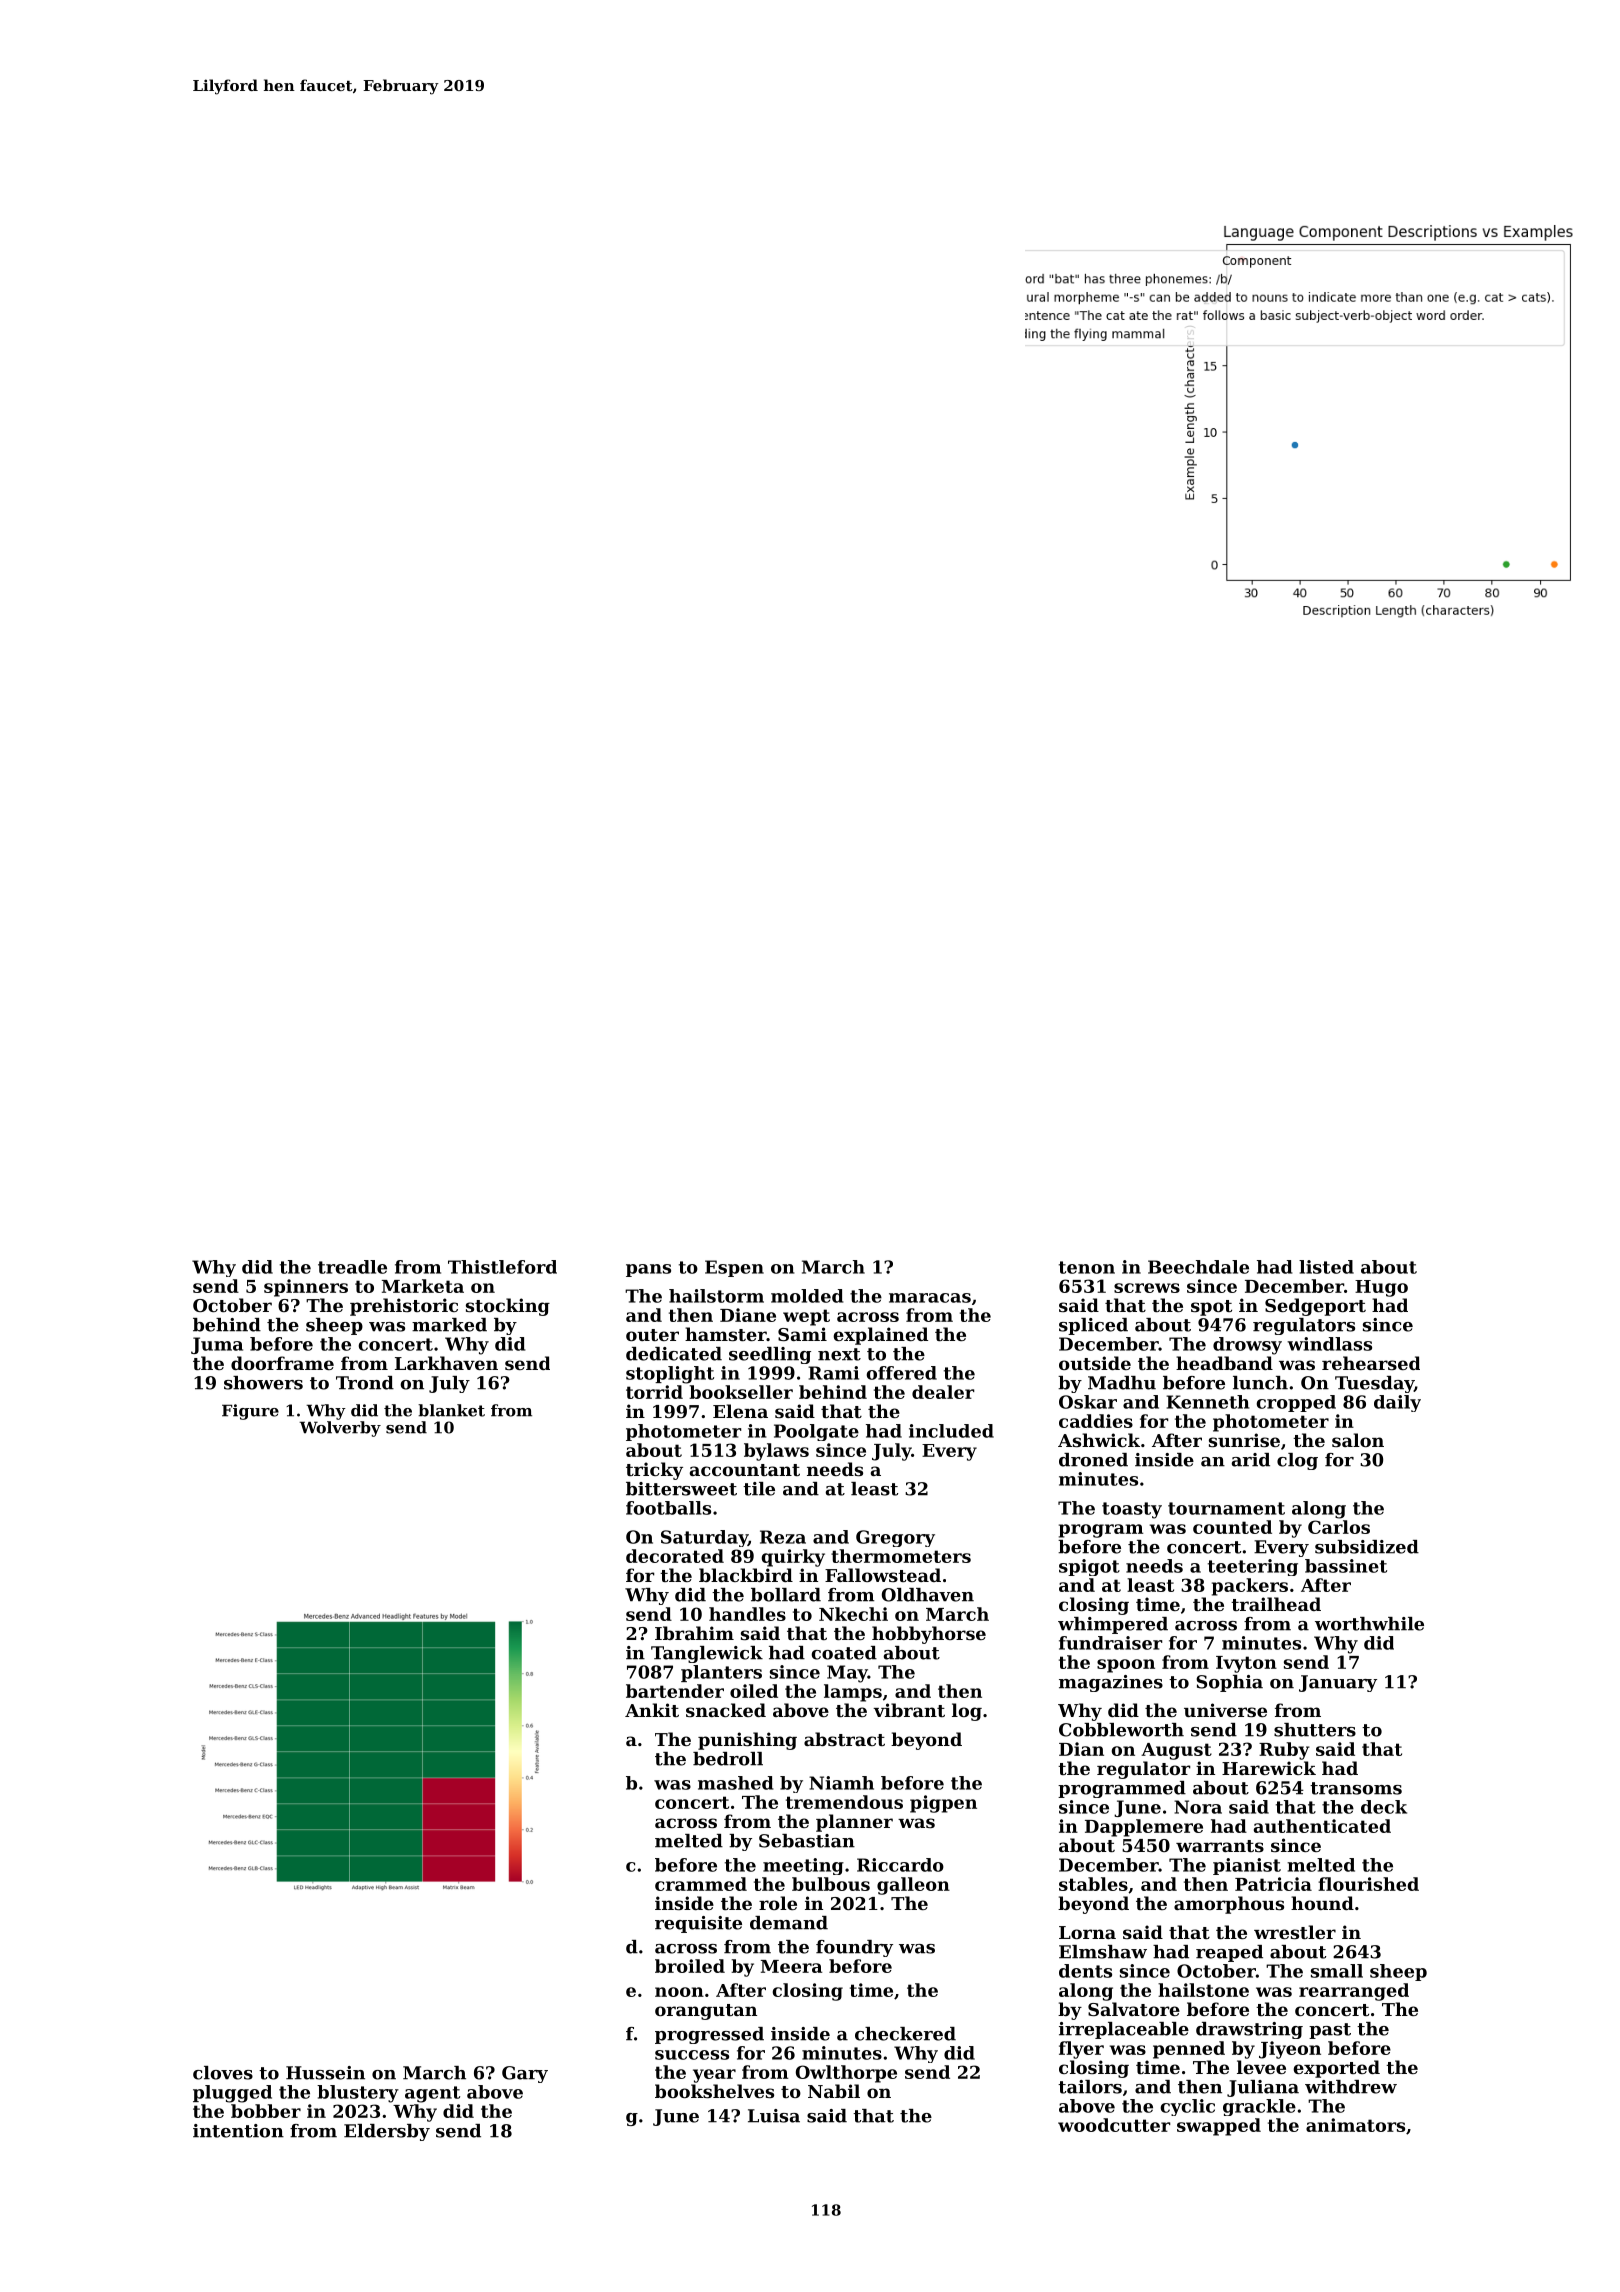 This screenshot has width=1620, height=2292. I want to click on Eldersby, so click(387, 2132).
